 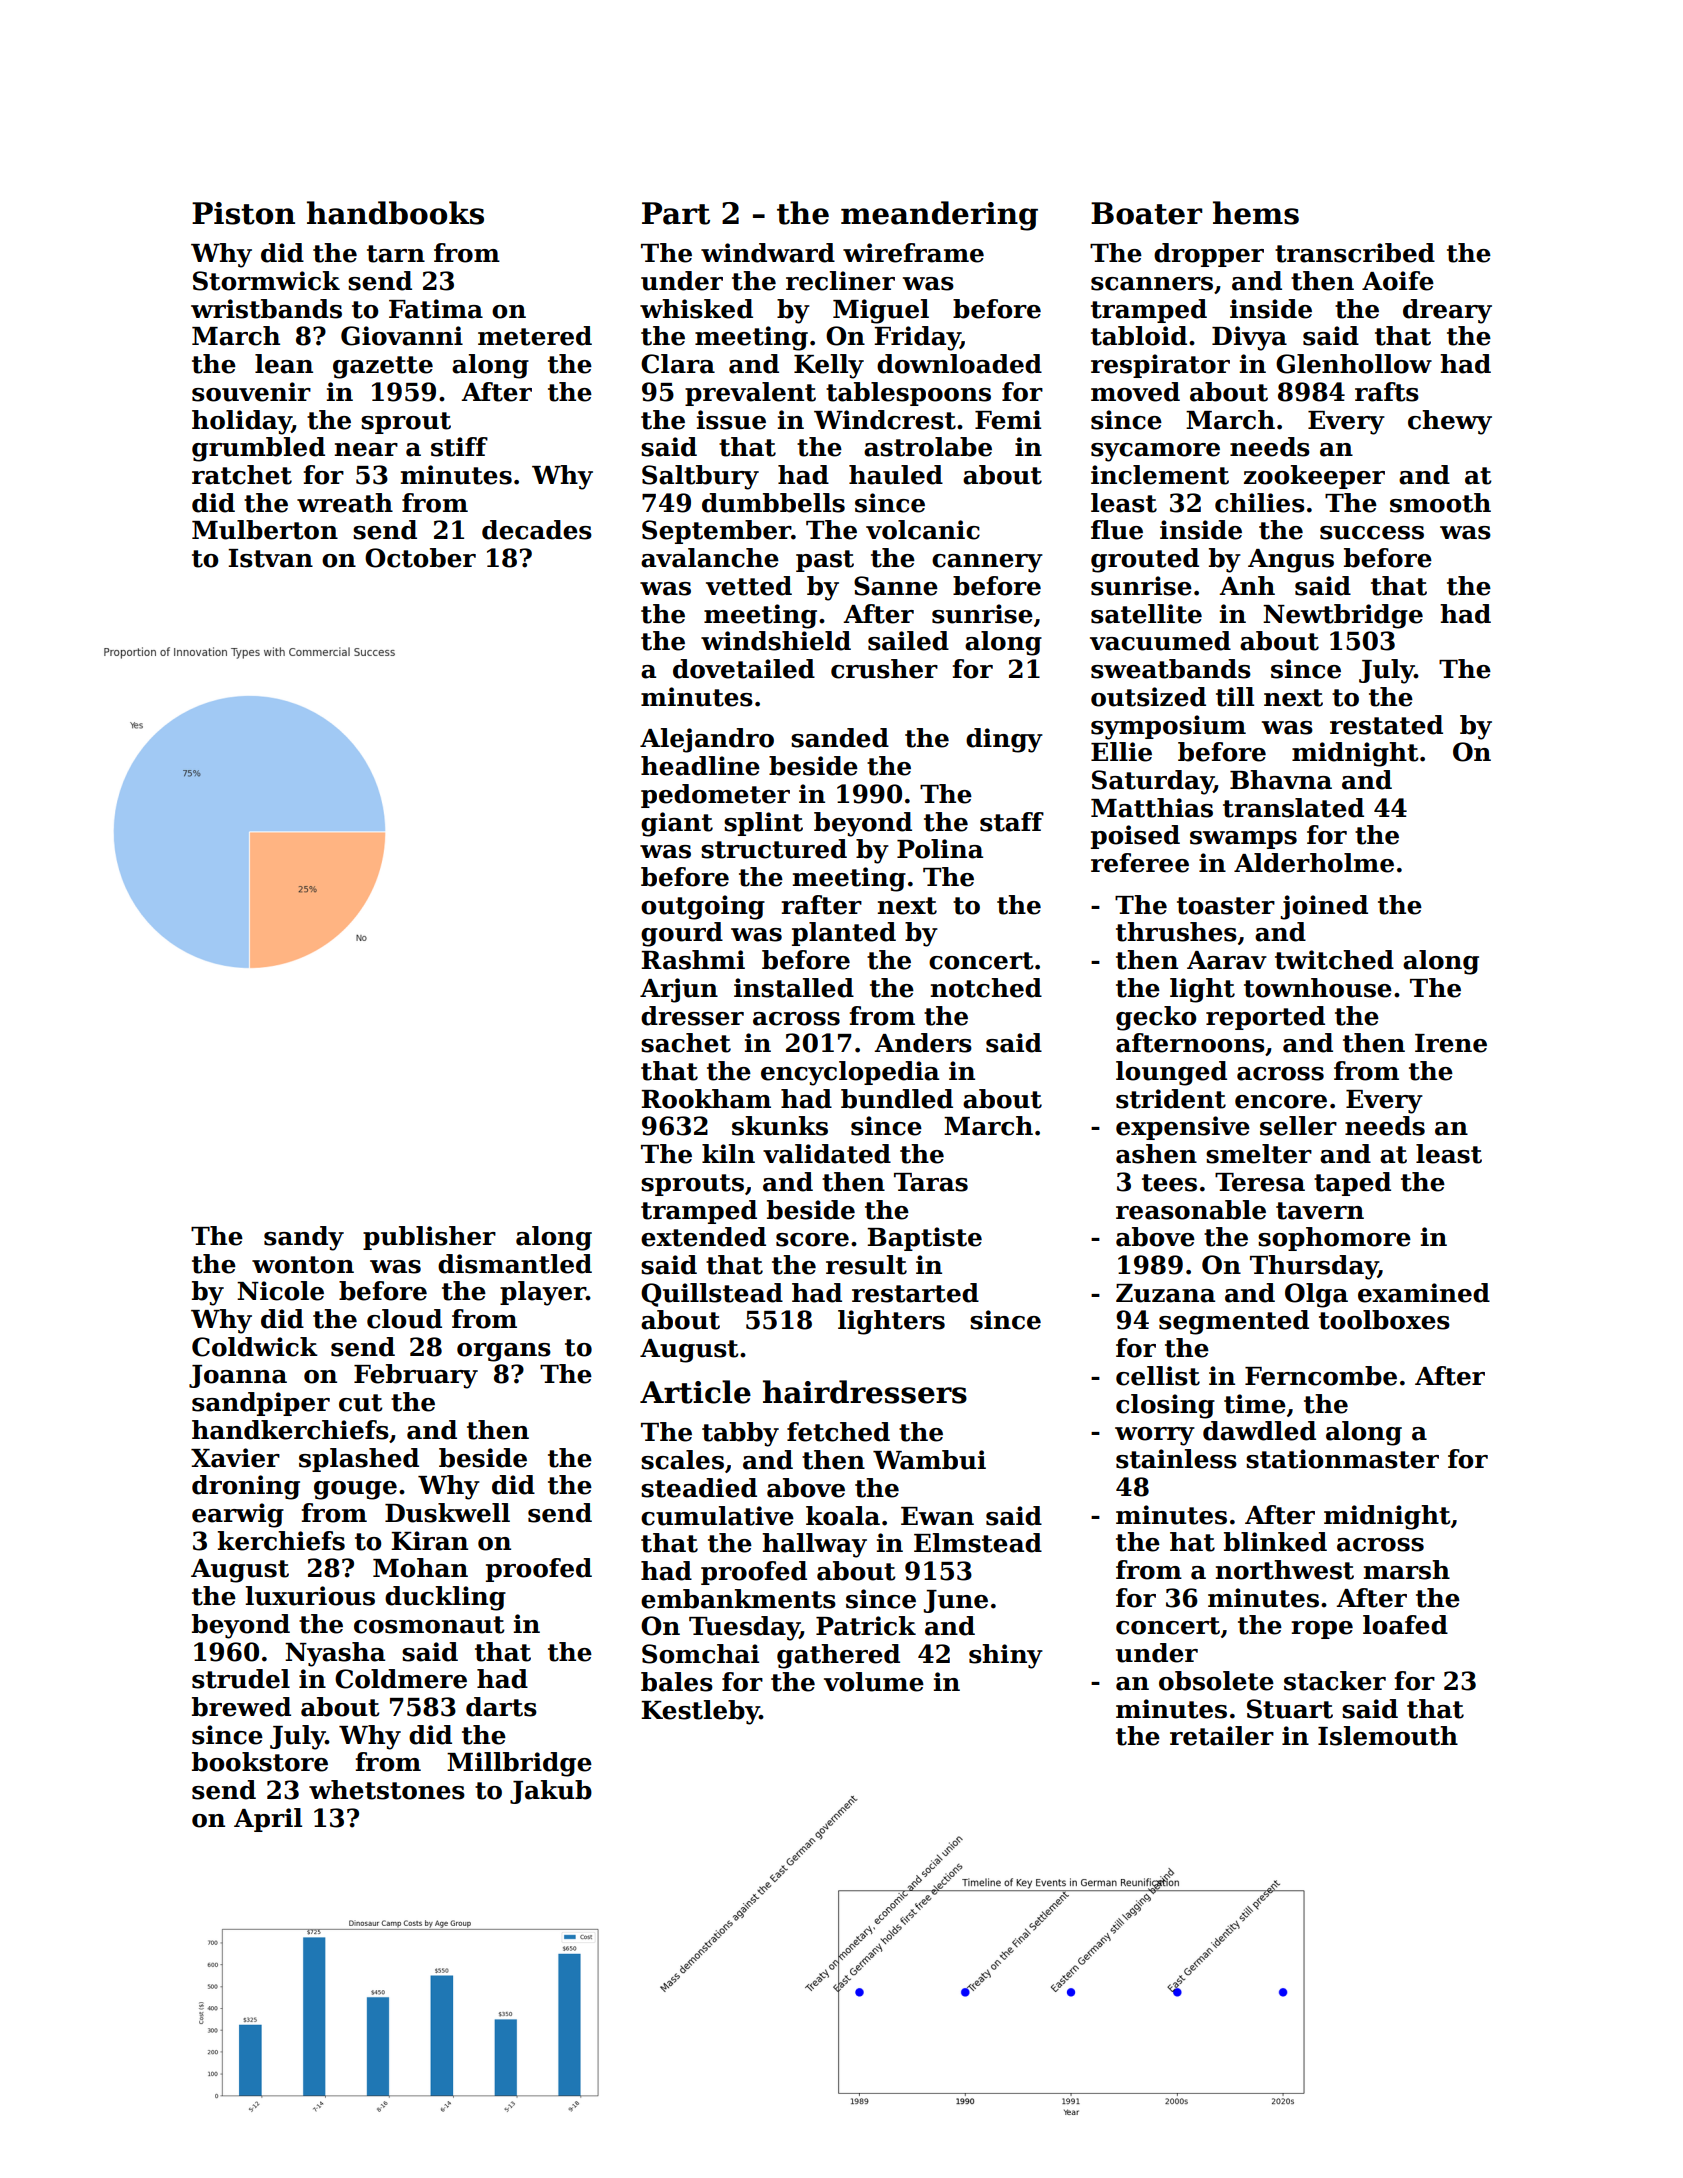 What do you see at coordinates (1006, 1656) in the page?
I see `shiny` at bounding box center [1006, 1656].
